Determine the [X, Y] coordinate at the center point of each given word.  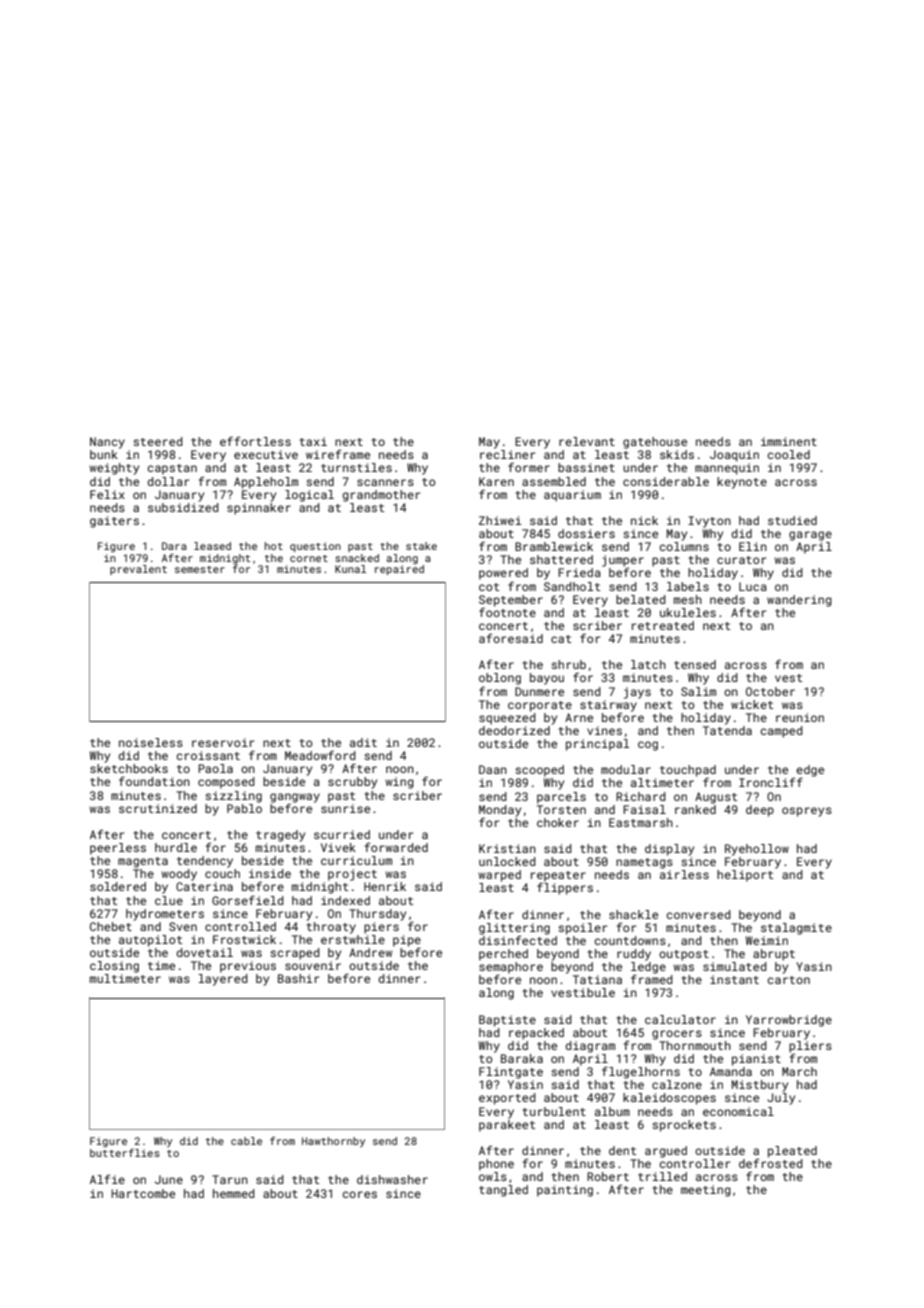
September [511, 601]
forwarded [396, 847]
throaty [331, 928]
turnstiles [356, 467]
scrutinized [158, 808]
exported [507, 1099]
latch [648, 664]
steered [158, 441]
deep [760, 811]
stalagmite [796, 929]
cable [246, 1141]
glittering [514, 929]
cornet [309, 558]
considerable [666, 481]
